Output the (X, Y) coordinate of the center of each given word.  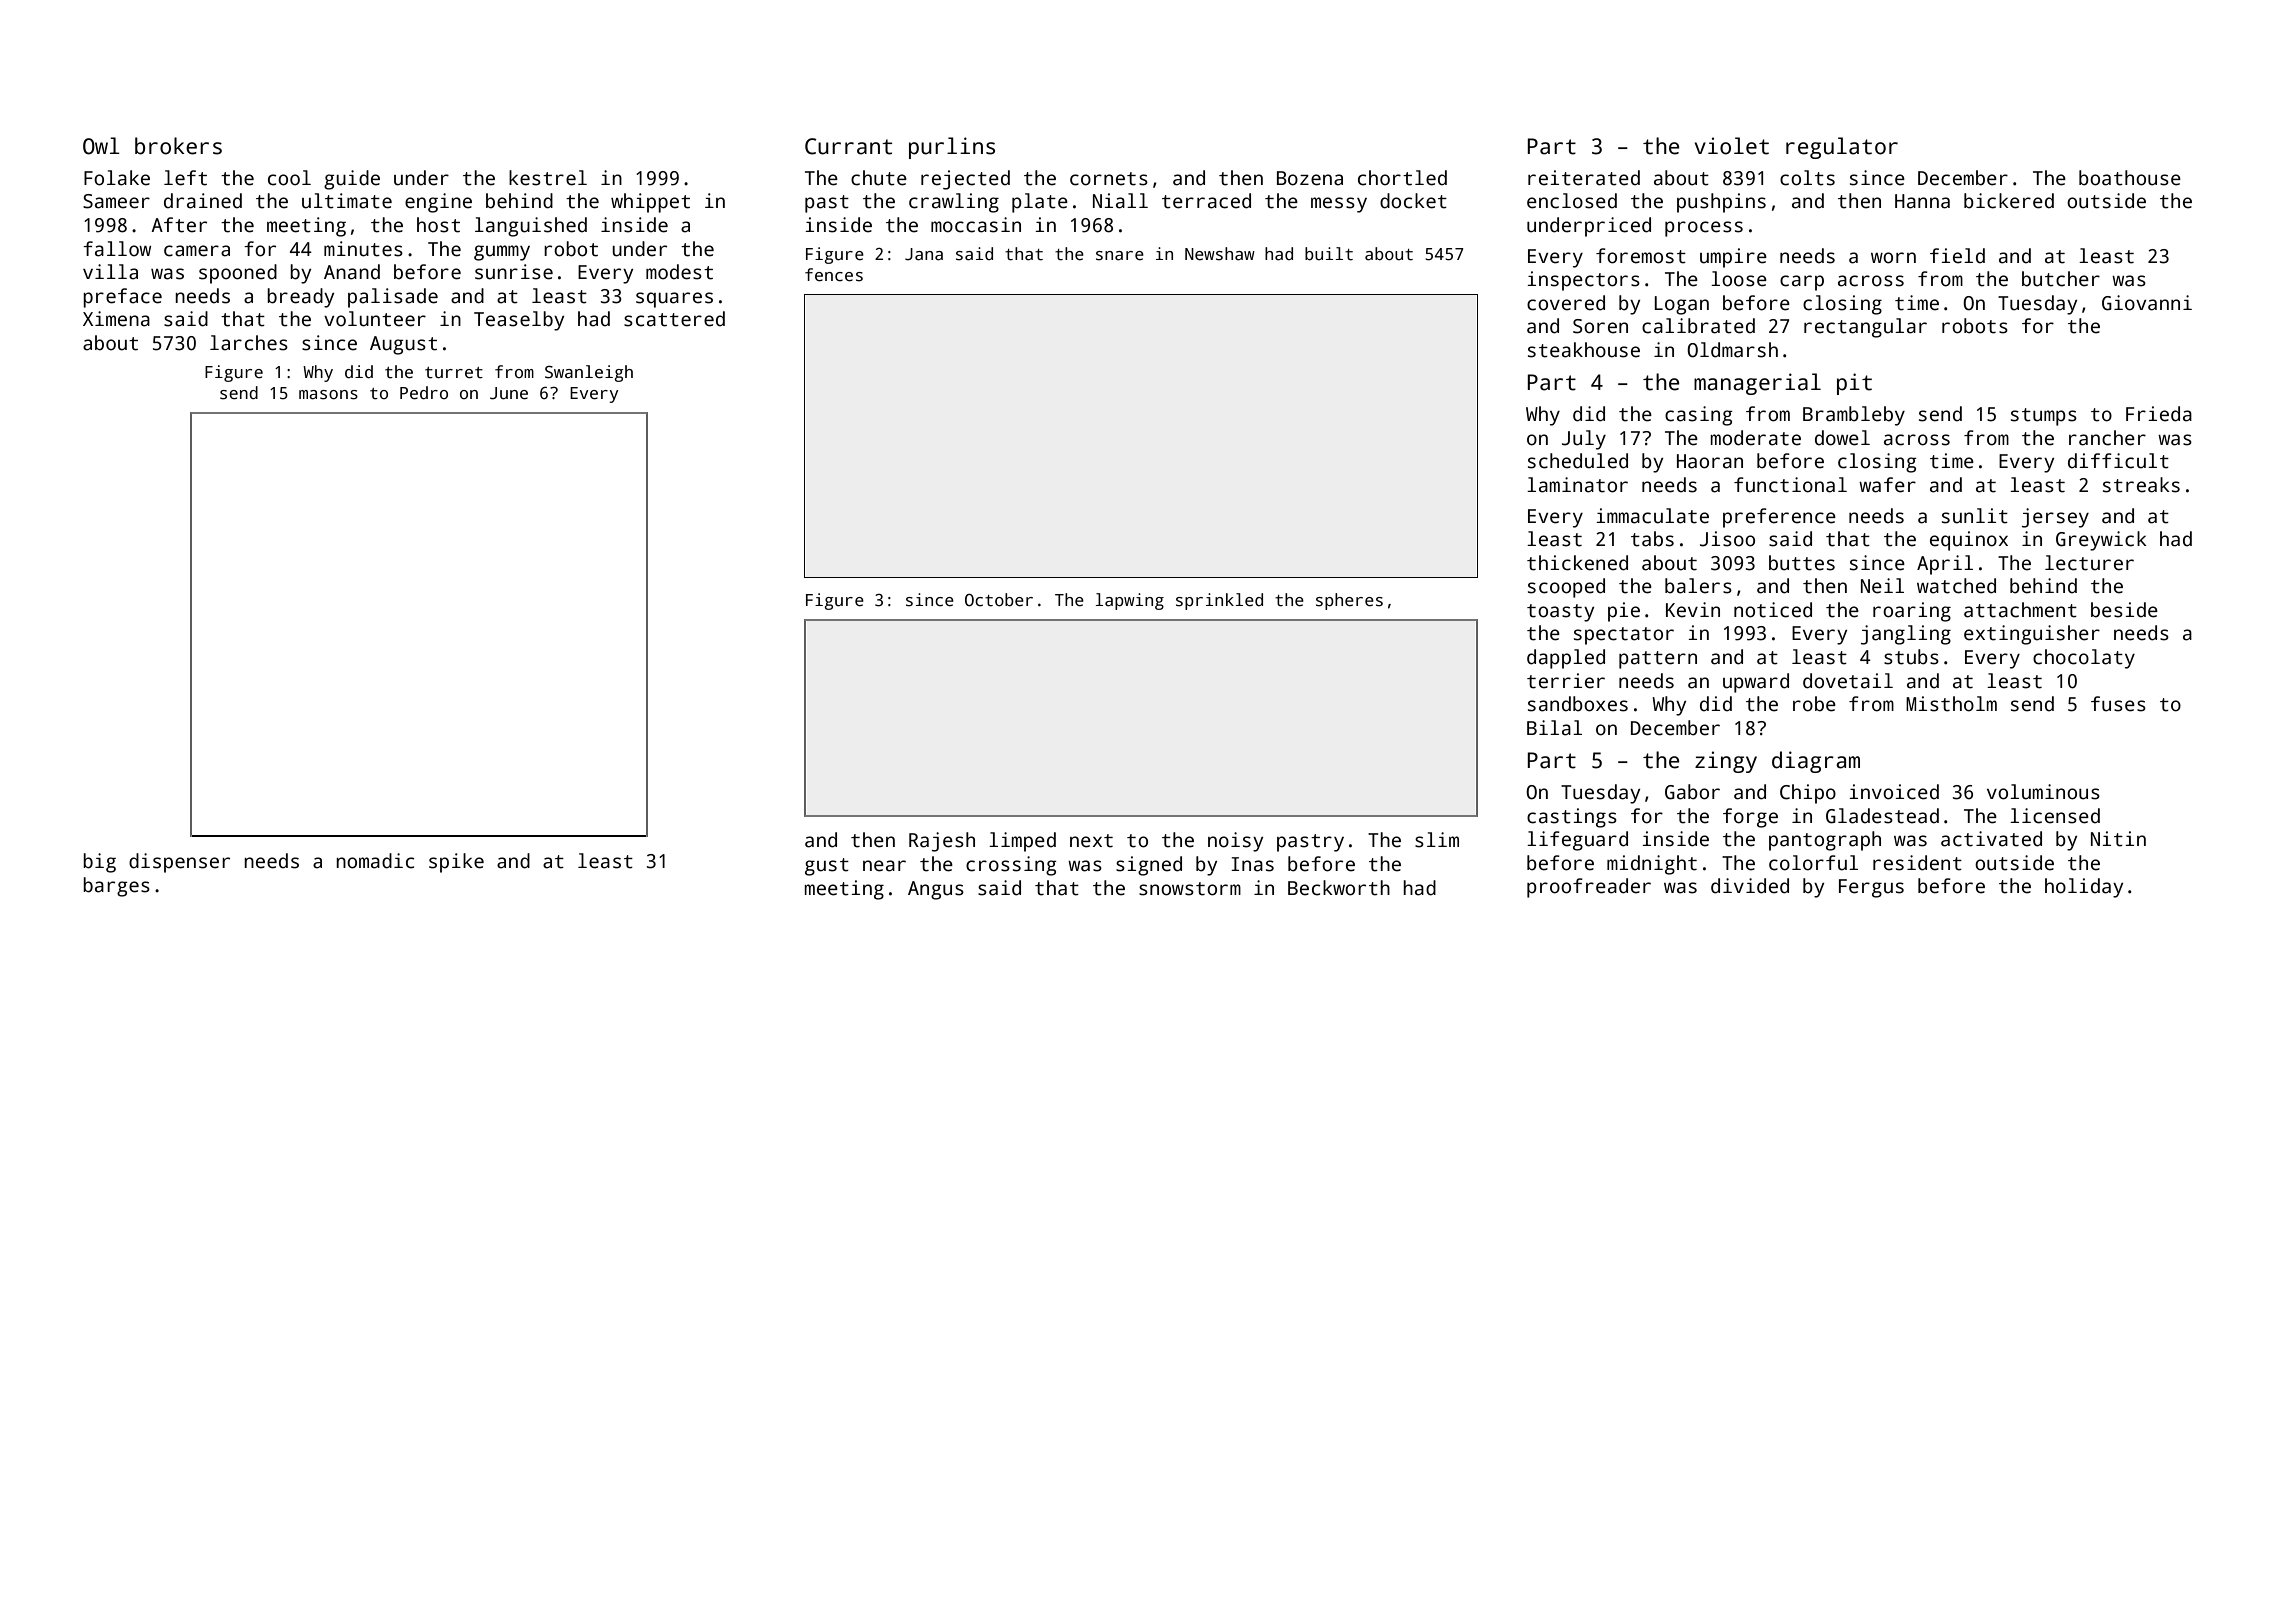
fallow (117, 249)
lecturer (2089, 563)
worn (1893, 258)
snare (1120, 256)
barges (116, 887)
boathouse (2130, 178)
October (999, 600)
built (1329, 254)
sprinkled (1219, 601)
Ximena (116, 319)
